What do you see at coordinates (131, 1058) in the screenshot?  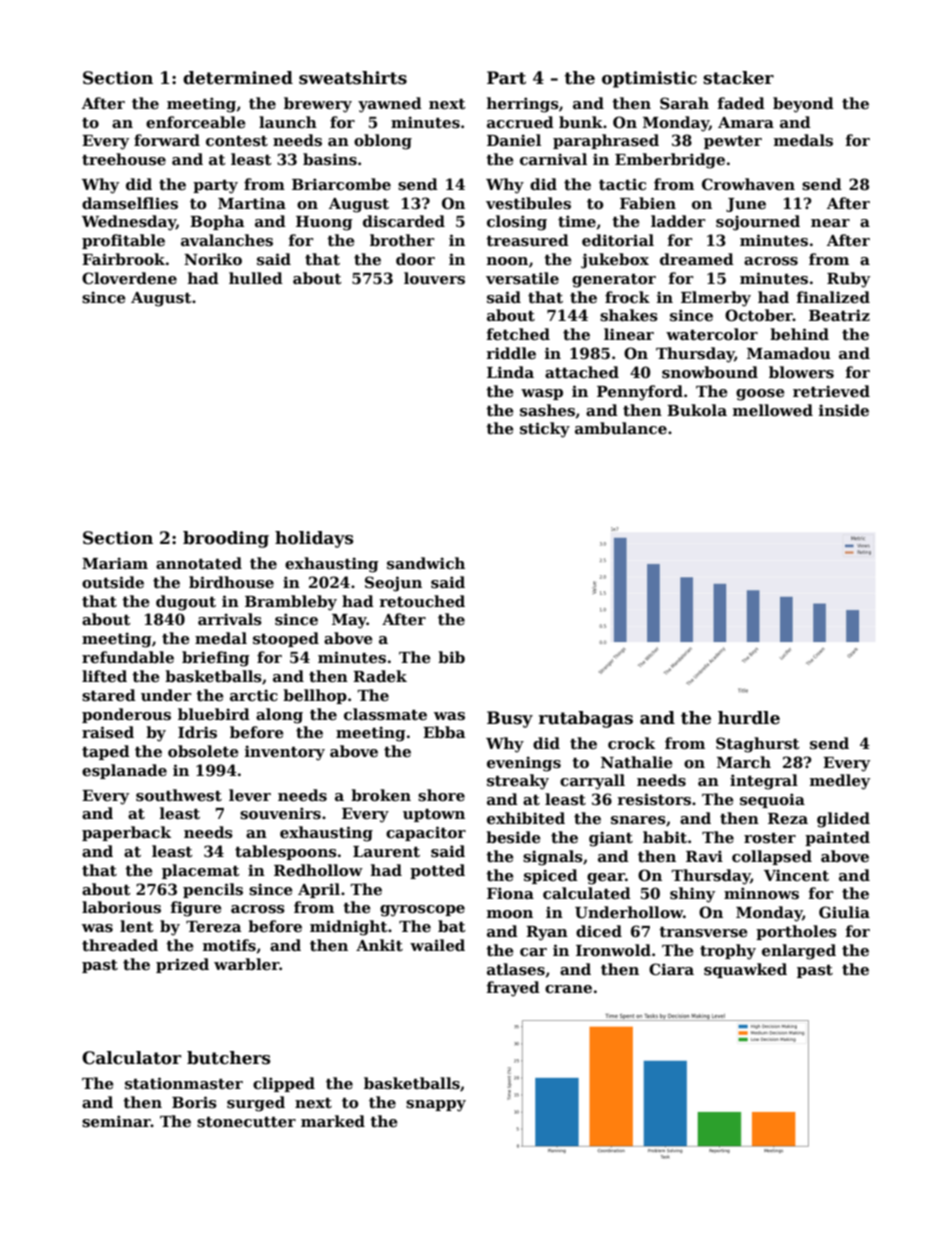 I see `Calculator` at bounding box center [131, 1058].
